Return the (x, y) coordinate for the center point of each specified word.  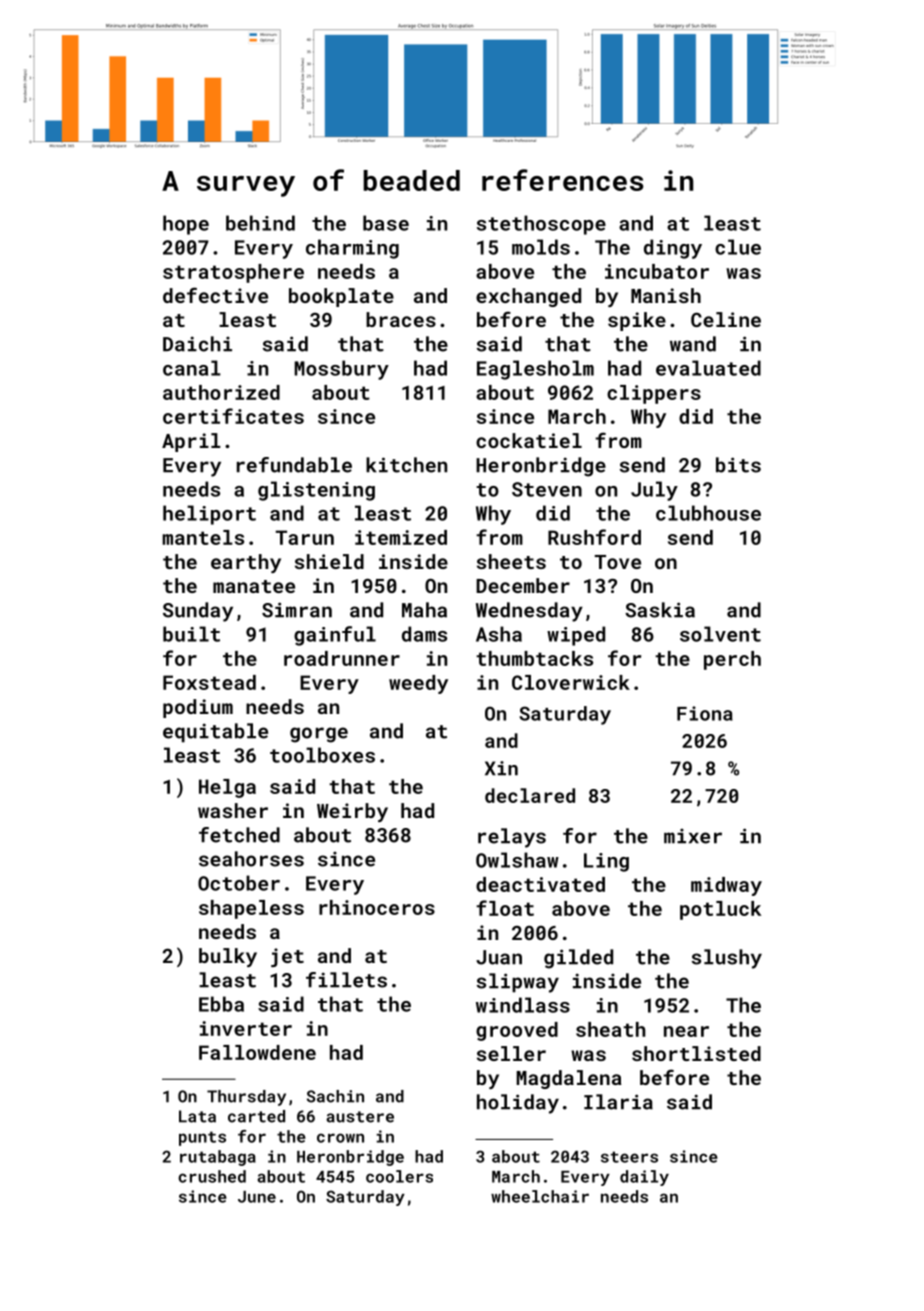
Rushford (594, 537)
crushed (212, 1176)
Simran (297, 610)
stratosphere (233, 273)
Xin (501, 768)
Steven (547, 489)
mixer (693, 836)
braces (401, 319)
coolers (399, 1176)
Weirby (352, 812)
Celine (726, 319)
